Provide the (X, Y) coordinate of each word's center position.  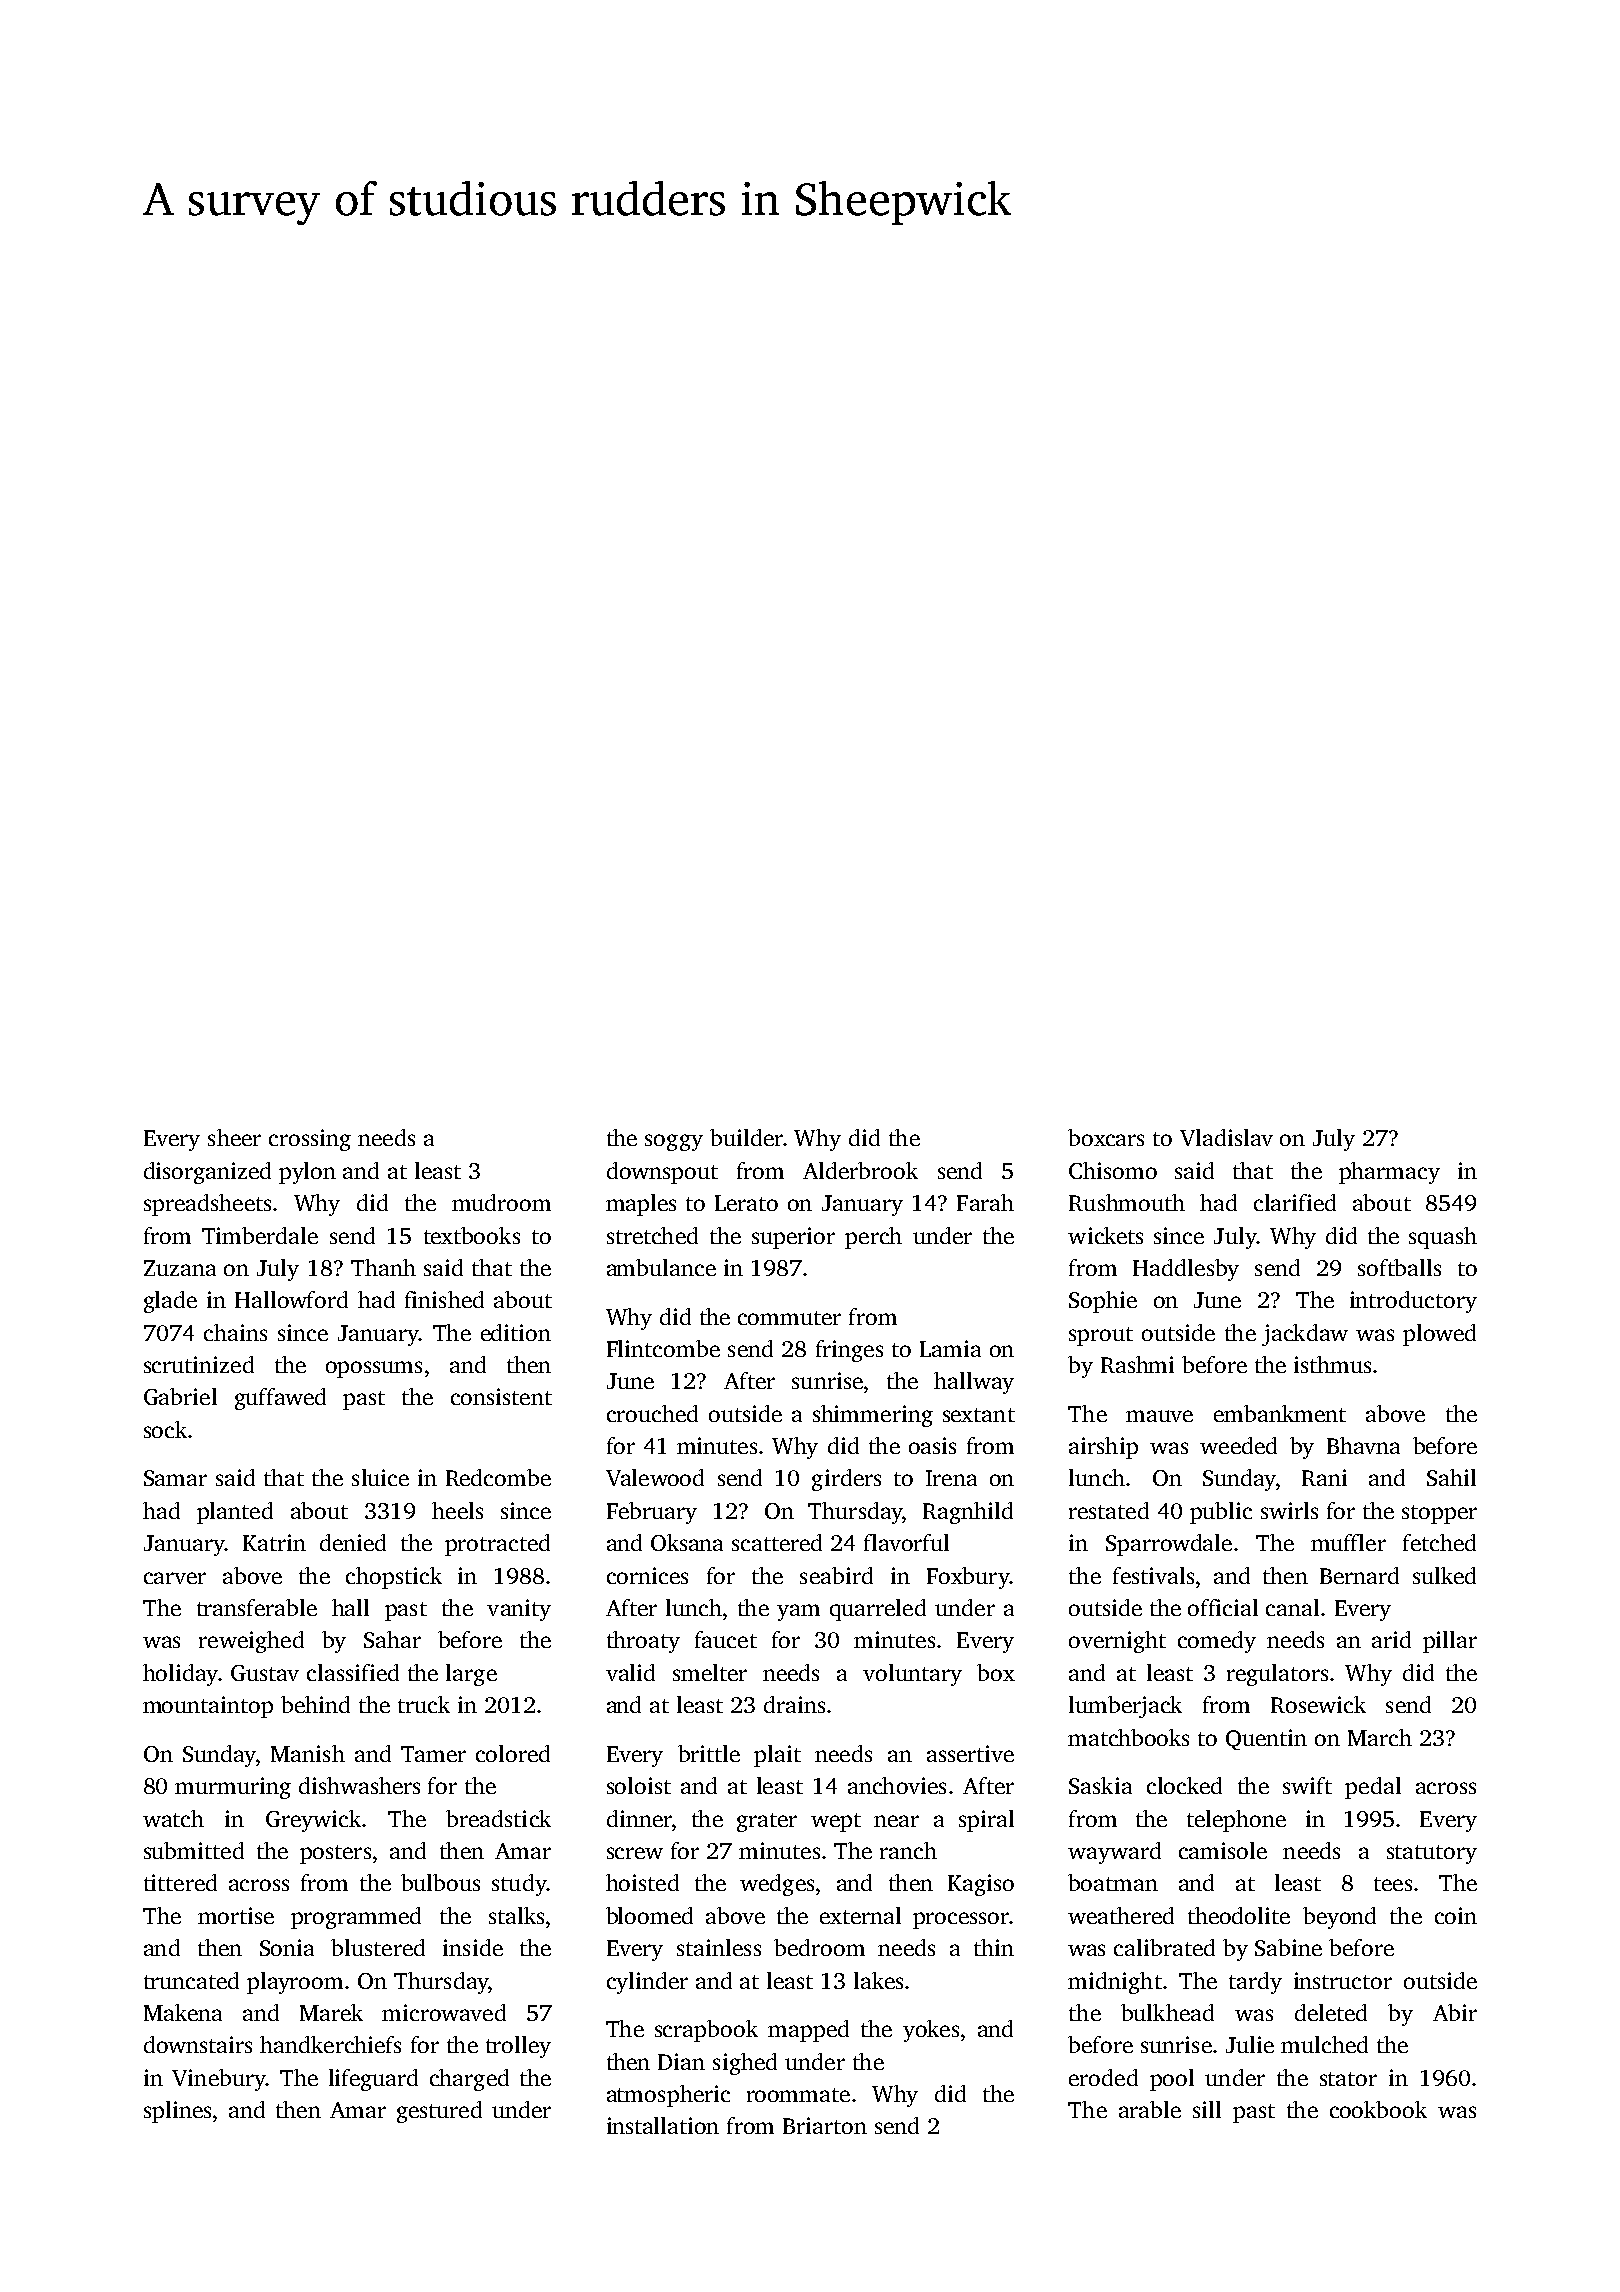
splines (177, 2112)
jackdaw (1305, 1335)
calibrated (1164, 1947)
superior (793, 1238)
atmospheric (668, 2096)
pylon (307, 1173)
